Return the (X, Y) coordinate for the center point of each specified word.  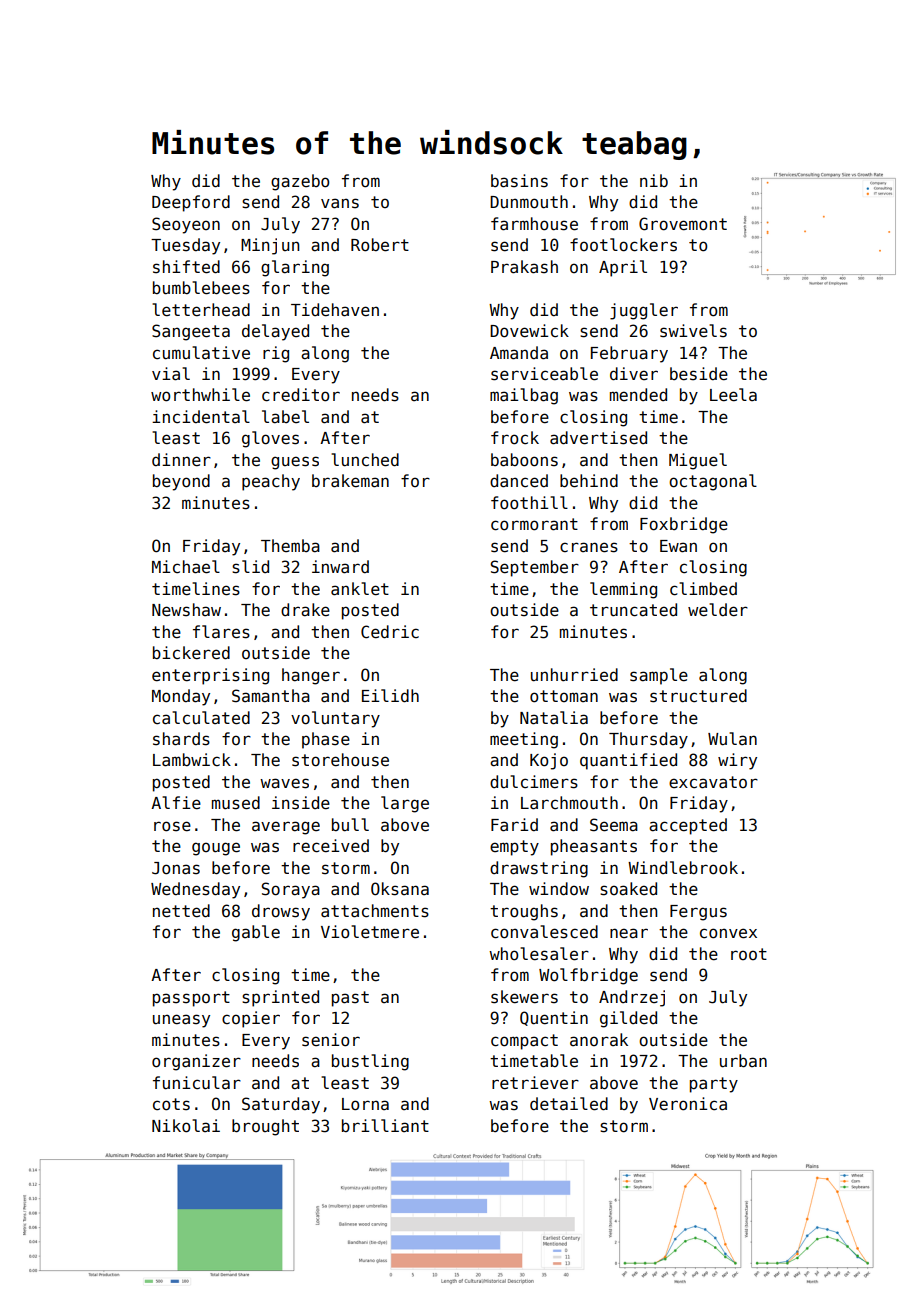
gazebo (300, 182)
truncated (633, 610)
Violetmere (370, 932)
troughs (524, 912)
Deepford (191, 203)
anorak (599, 1039)
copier (251, 1019)
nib (654, 180)
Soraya (290, 890)
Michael (186, 567)
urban (743, 1061)
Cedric (390, 632)
